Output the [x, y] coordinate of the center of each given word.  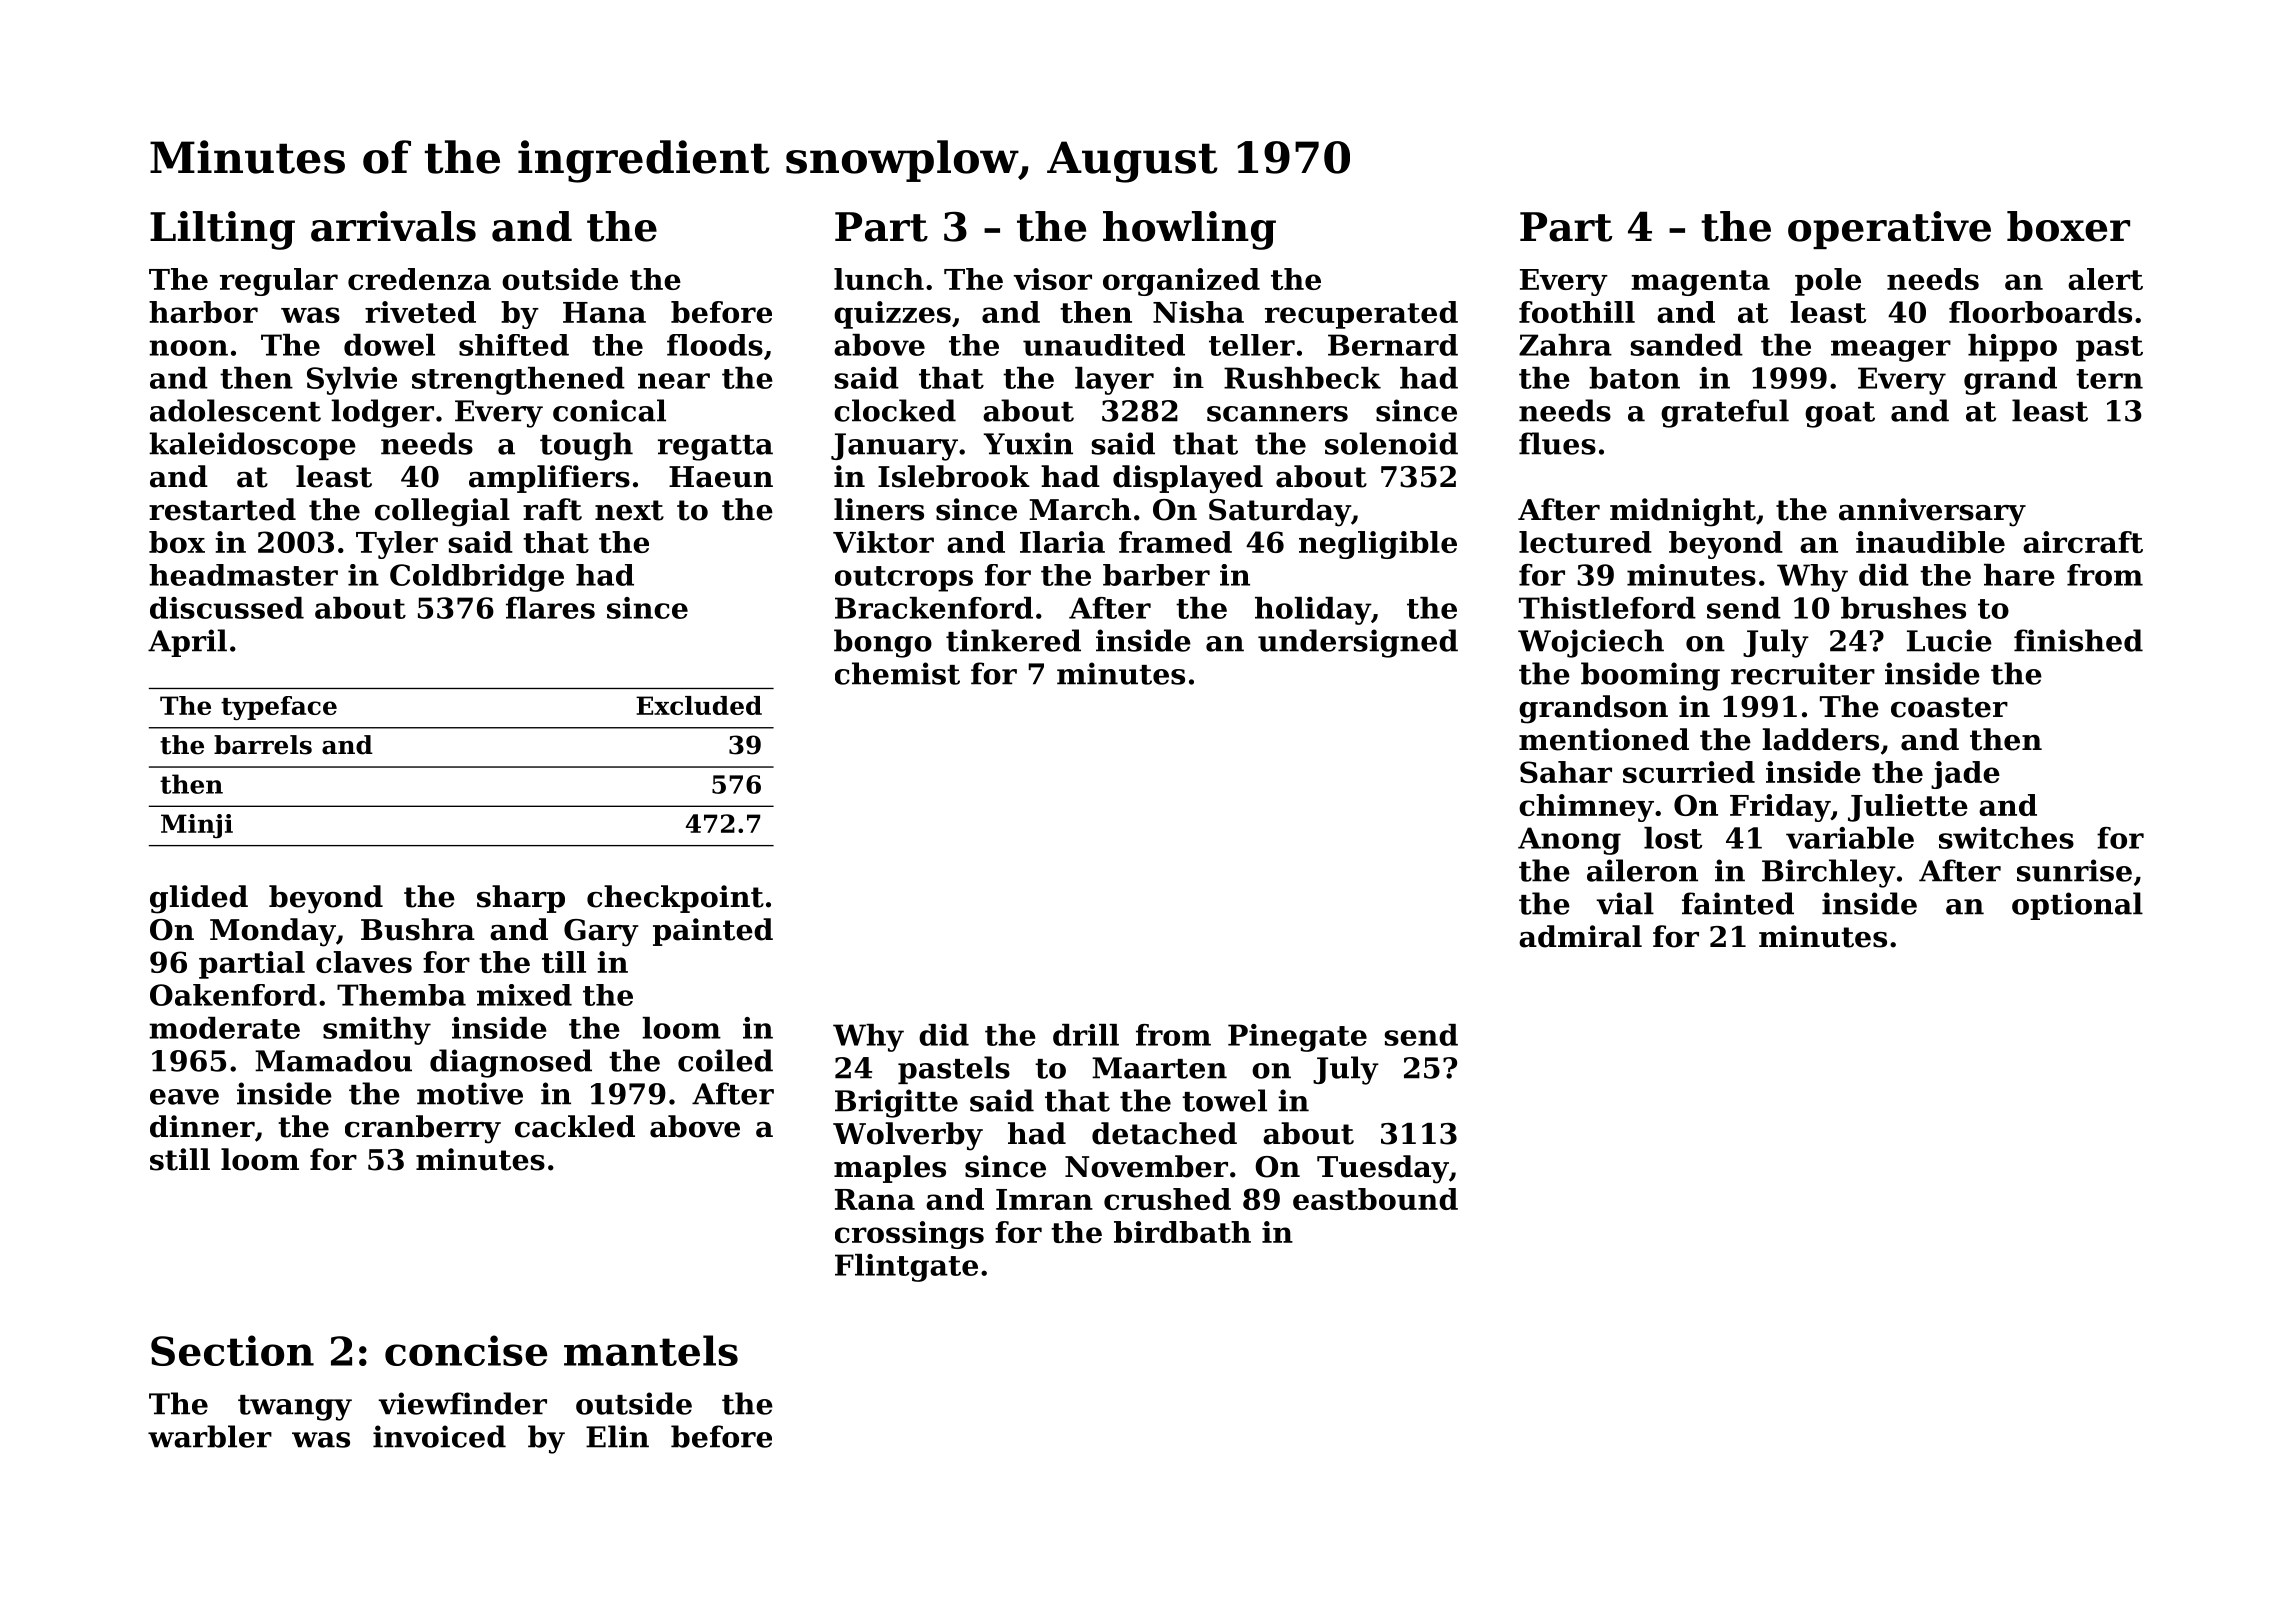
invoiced [439, 1436]
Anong [1569, 841]
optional [2077, 906]
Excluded [699, 705]
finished [2078, 640]
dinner [202, 1126]
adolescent [235, 410]
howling [1189, 230]
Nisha [1198, 312]
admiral [1580, 936]
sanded [1687, 345]
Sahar [1566, 772]
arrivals [393, 226]
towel [1224, 1100]
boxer [2068, 226]
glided [199, 899]
